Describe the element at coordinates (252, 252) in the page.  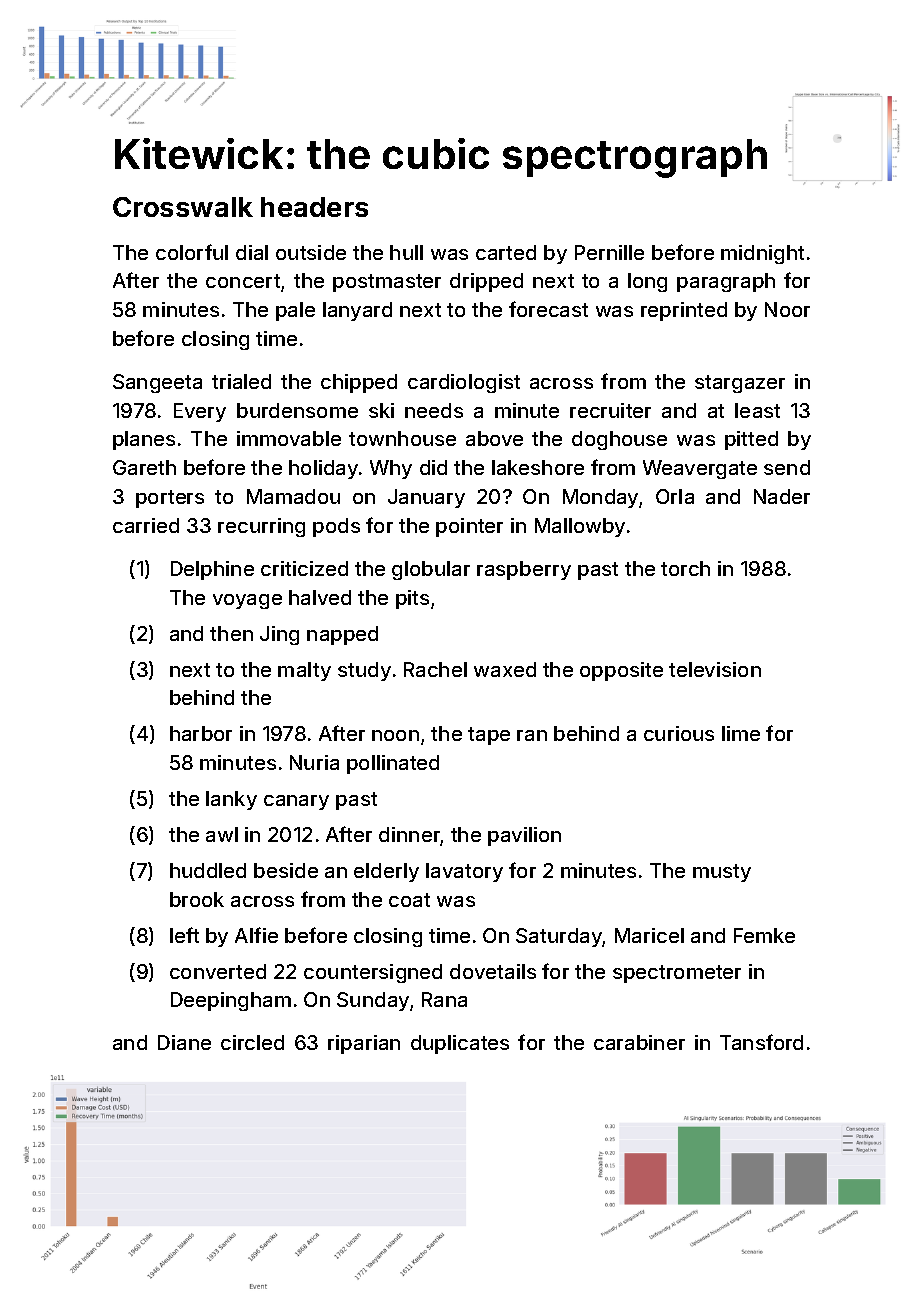
I see `dial` at that location.
